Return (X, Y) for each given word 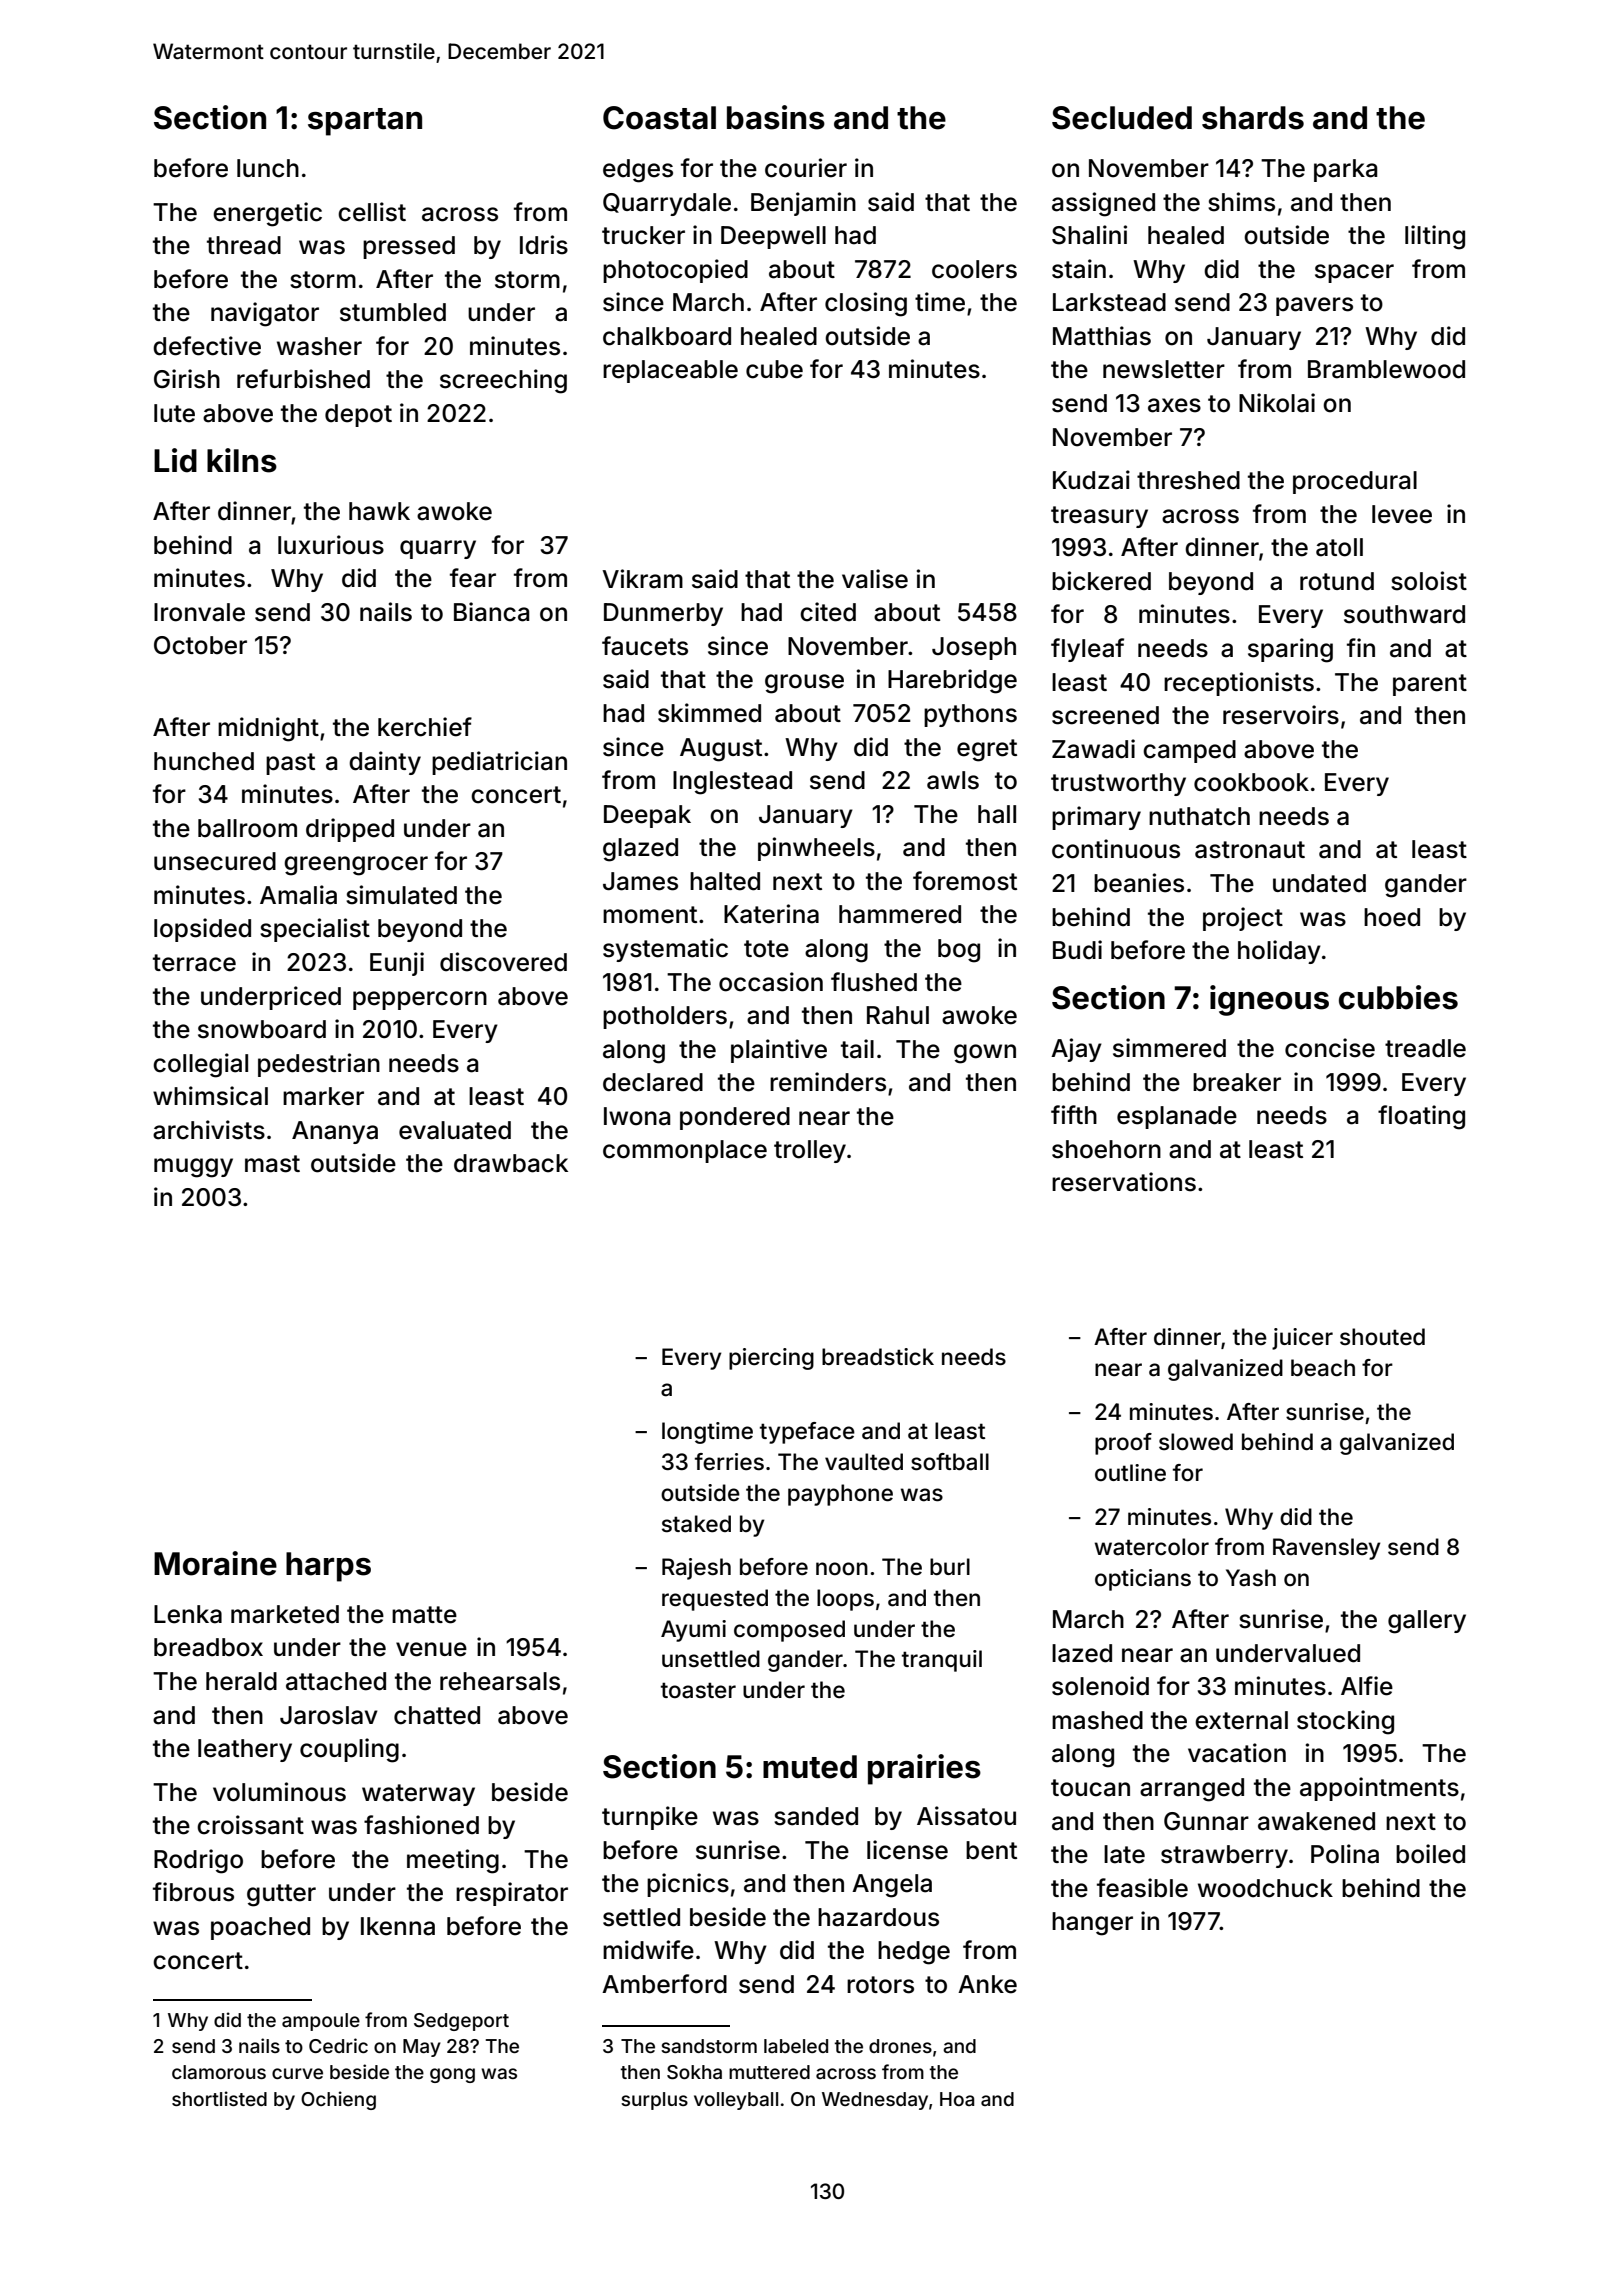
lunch (268, 168)
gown (985, 1054)
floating (1421, 1117)
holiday (1279, 952)
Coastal (659, 118)
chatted (437, 1715)
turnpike (650, 1818)
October (200, 645)
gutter (281, 1895)
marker (323, 1096)
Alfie (1367, 1686)
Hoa (957, 2099)
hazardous (878, 1917)
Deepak (647, 816)
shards (1253, 118)
